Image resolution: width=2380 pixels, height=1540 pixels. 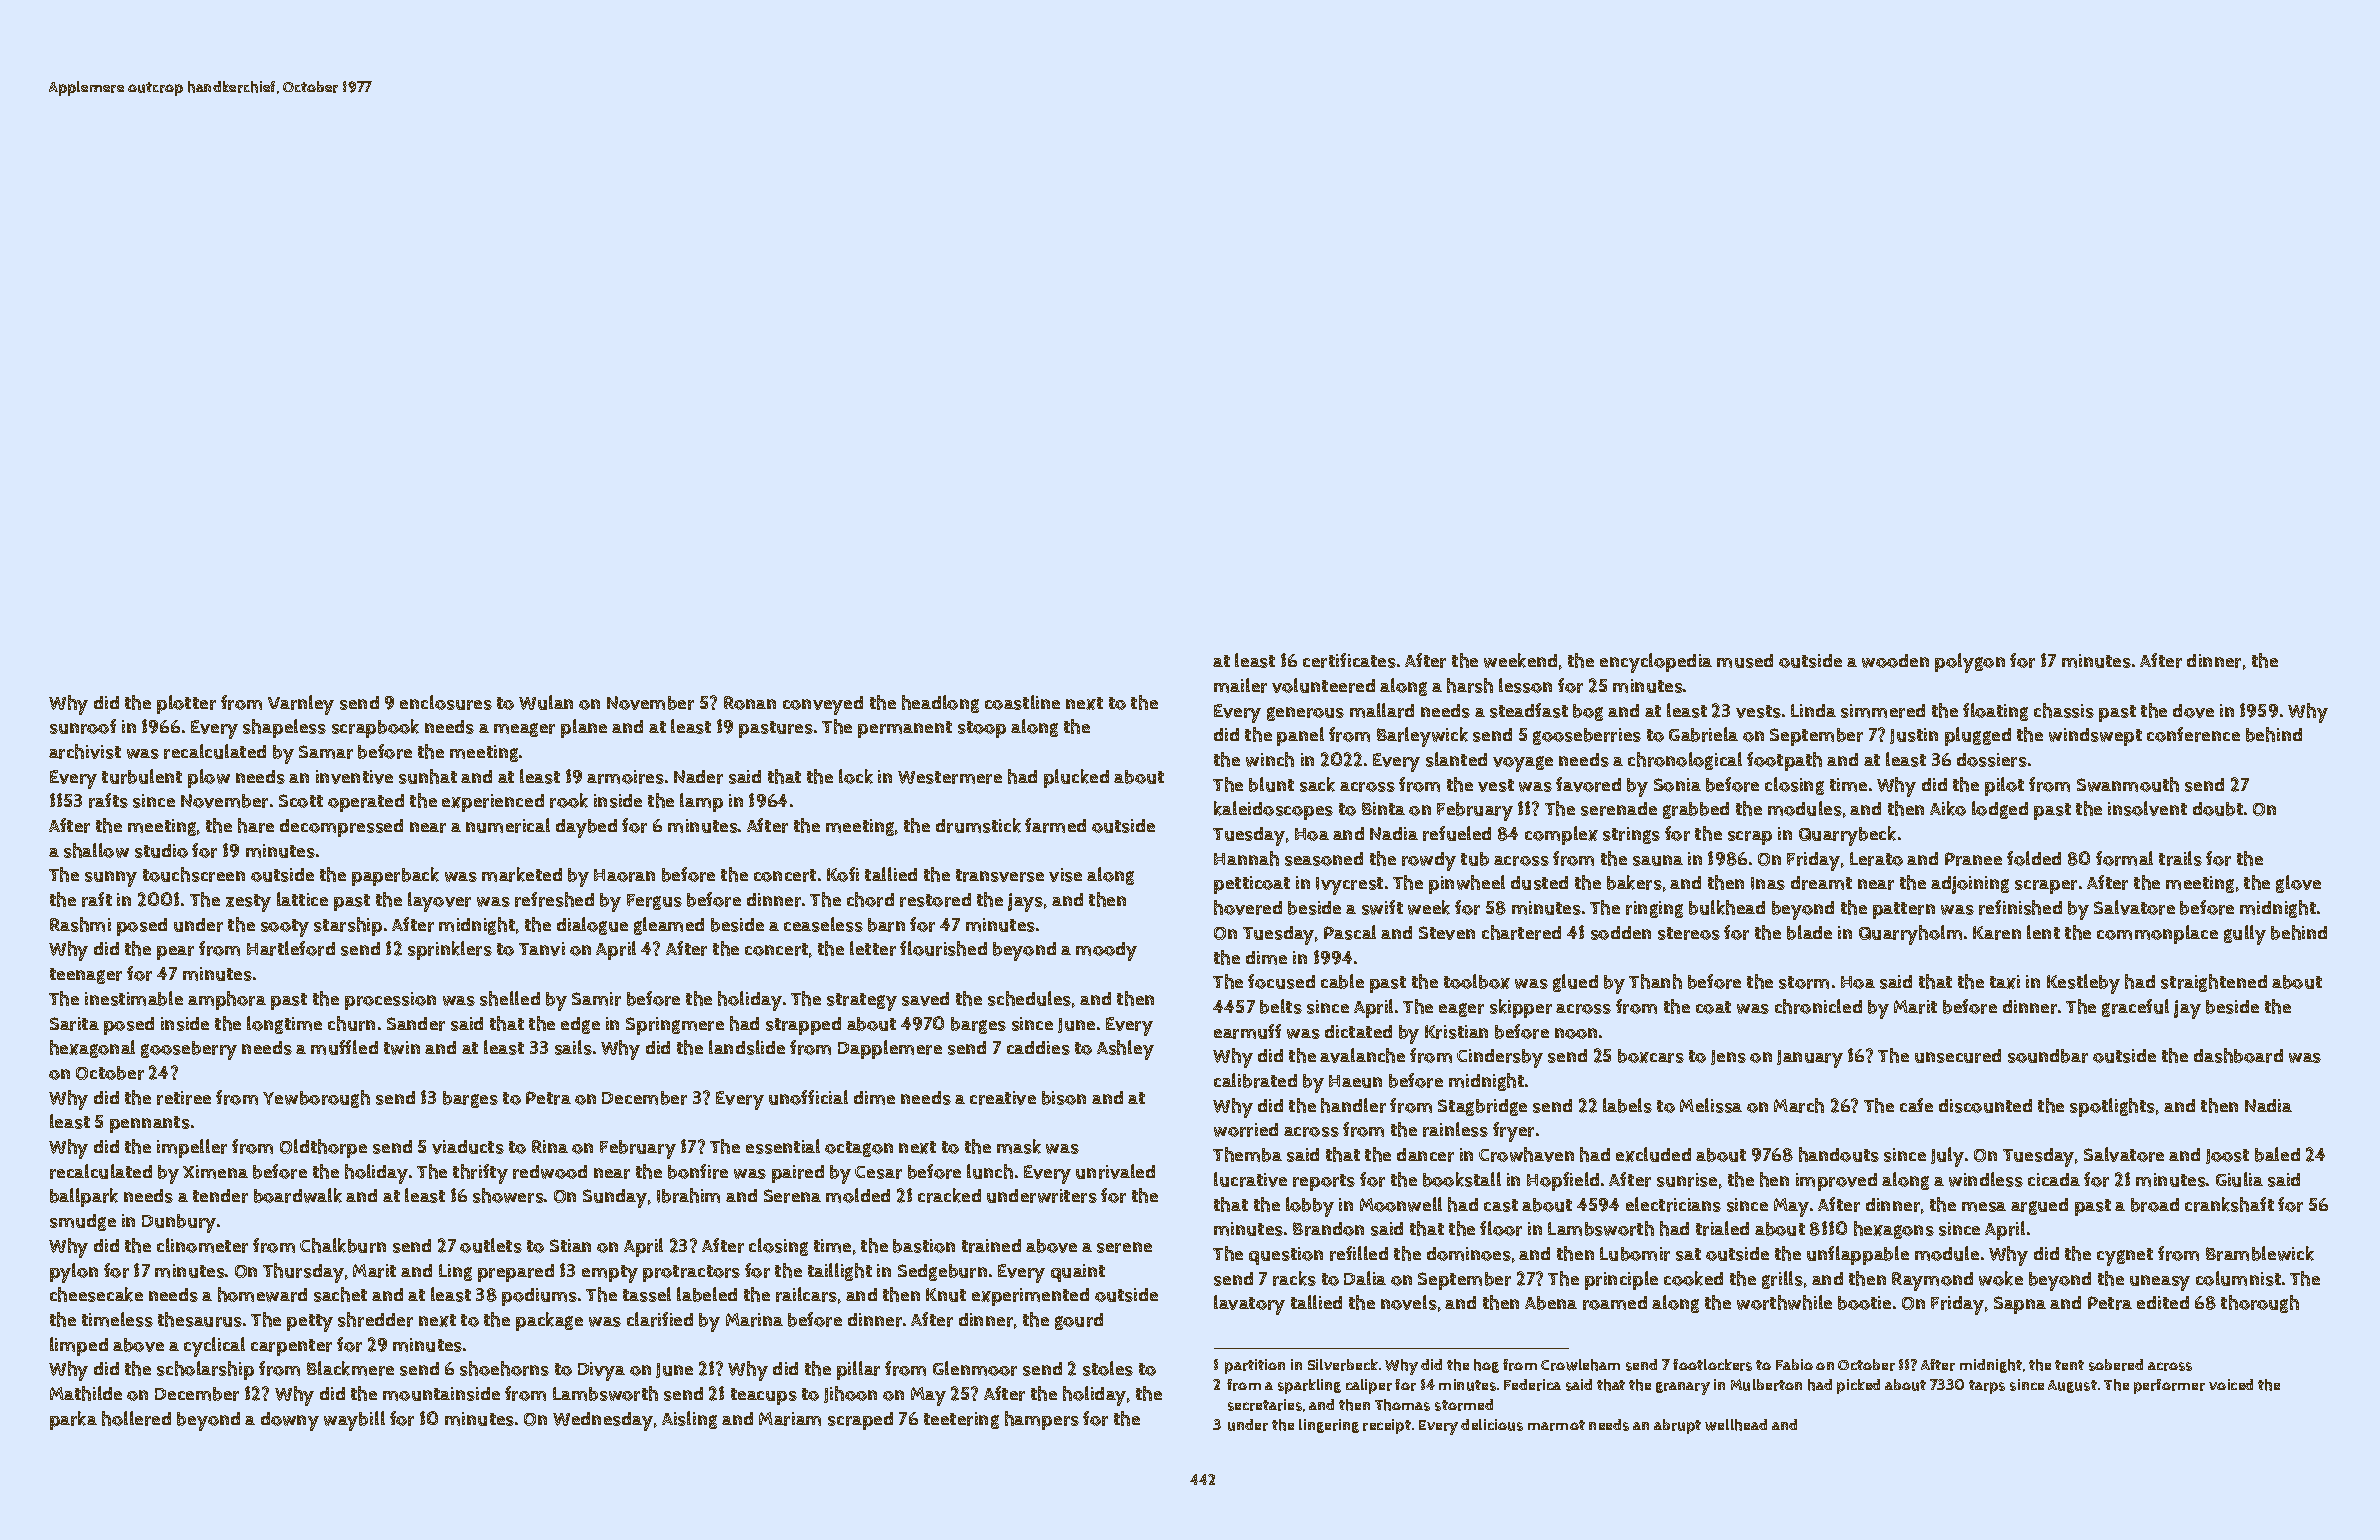 I want to click on secretaries, so click(x=1265, y=1405).
